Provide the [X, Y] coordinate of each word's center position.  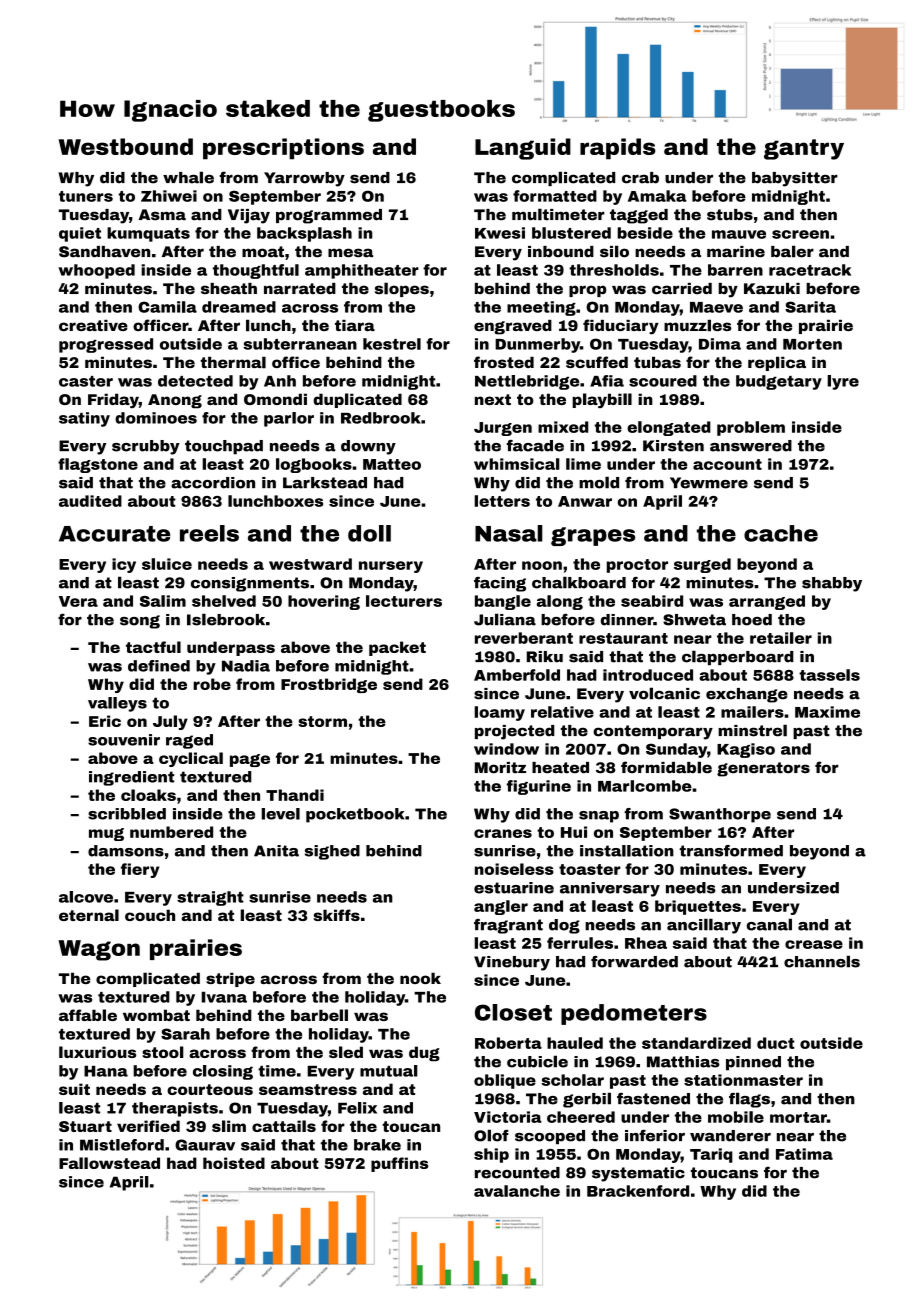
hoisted [234, 1163]
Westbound [126, 146]
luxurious [97, 1052]
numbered [171, 832]
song [140, 622]
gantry [804, 149]
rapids [618, 149]
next [493, 399]
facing [500, 584]
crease [814, 944]
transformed [731, 851]
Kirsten [673, 446]
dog [564, 926]
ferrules [580, 943]
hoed [752, 620]
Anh [280, 381]
